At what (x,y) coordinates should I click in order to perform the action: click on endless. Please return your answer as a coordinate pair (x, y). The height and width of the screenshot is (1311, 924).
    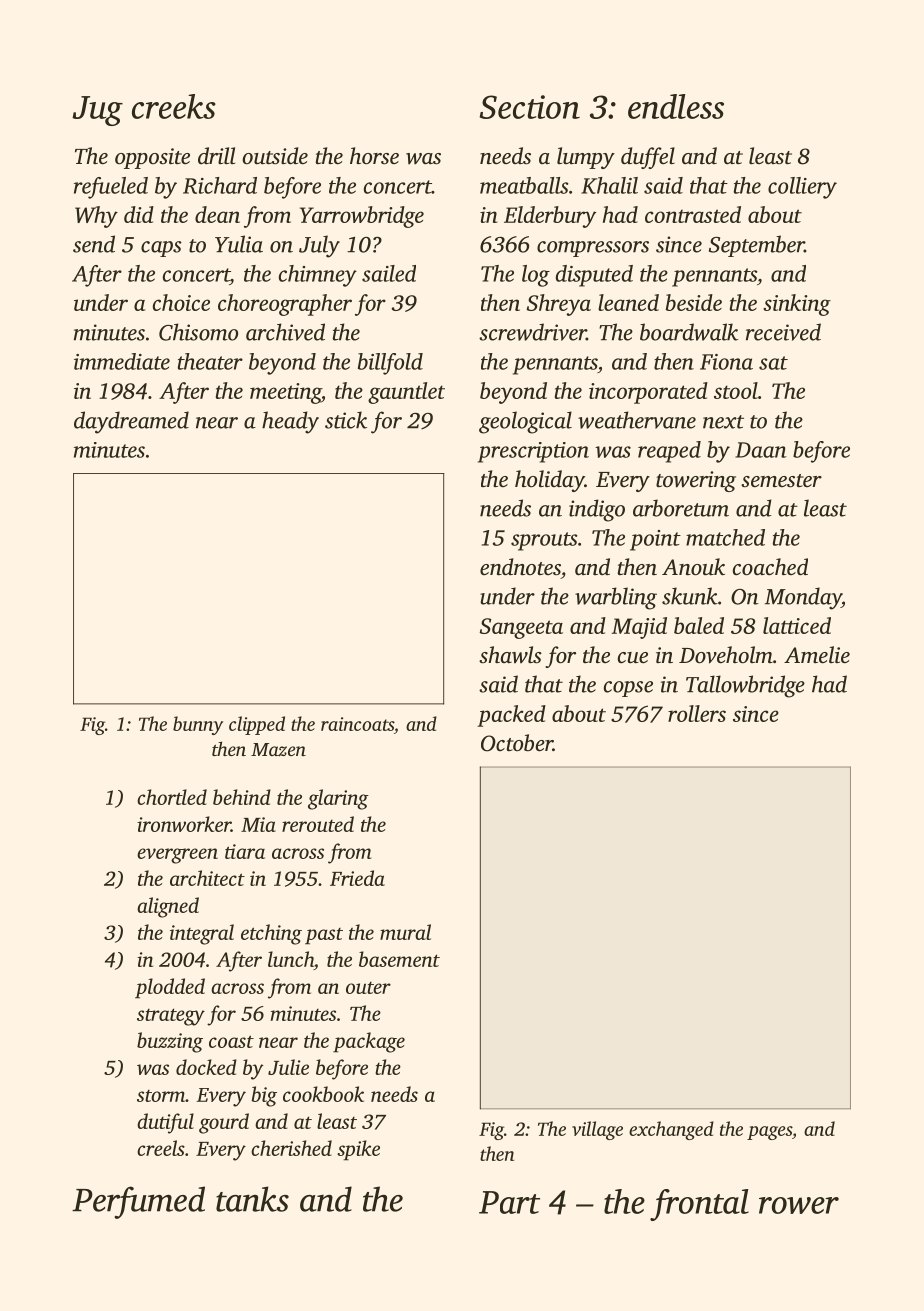
    Looking at the image, I should click on (676, 106).
